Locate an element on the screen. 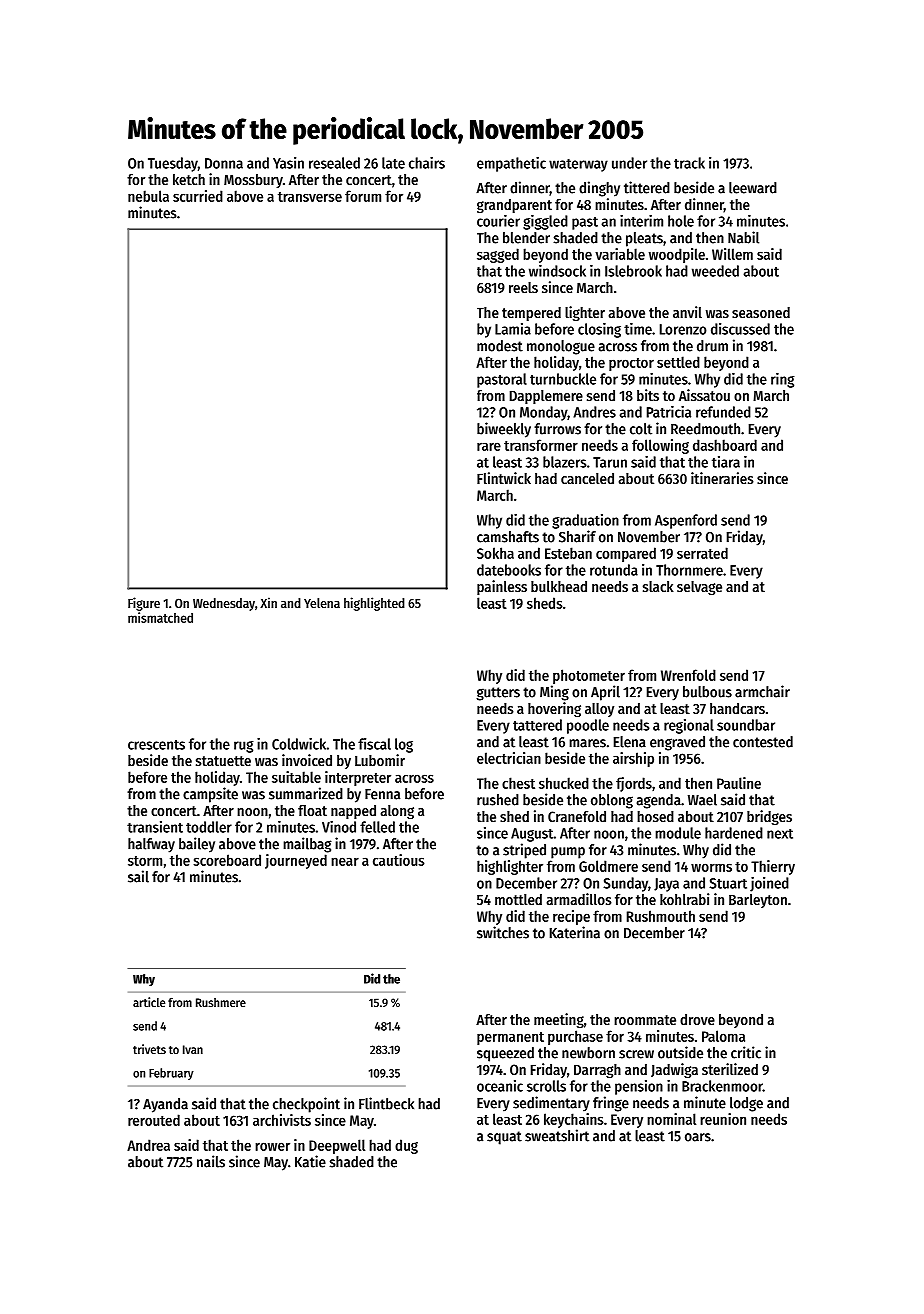  mismatched is located at coordinates (160, 617).
